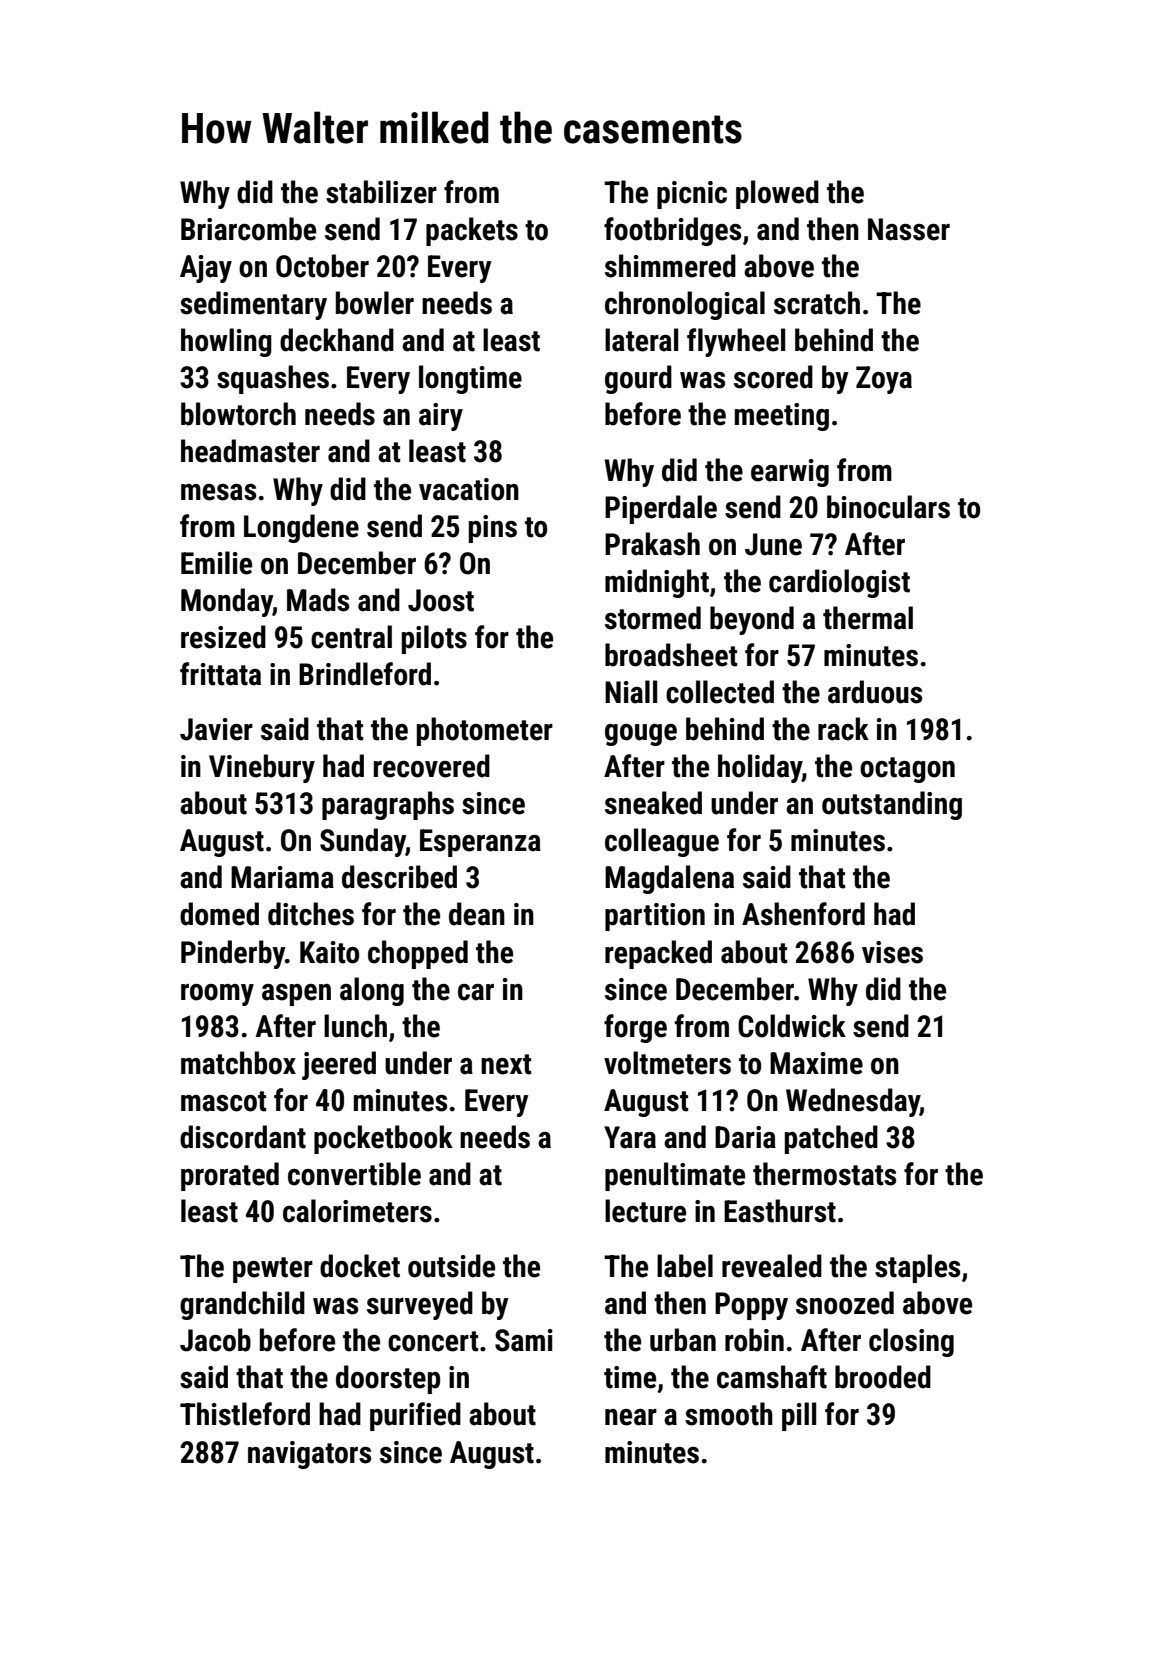 The height and width of the image is (1654, 1165). What do you see at coordinates (216, 563) in the image?
I see `Emilie` at bounding box center [216, 563].
